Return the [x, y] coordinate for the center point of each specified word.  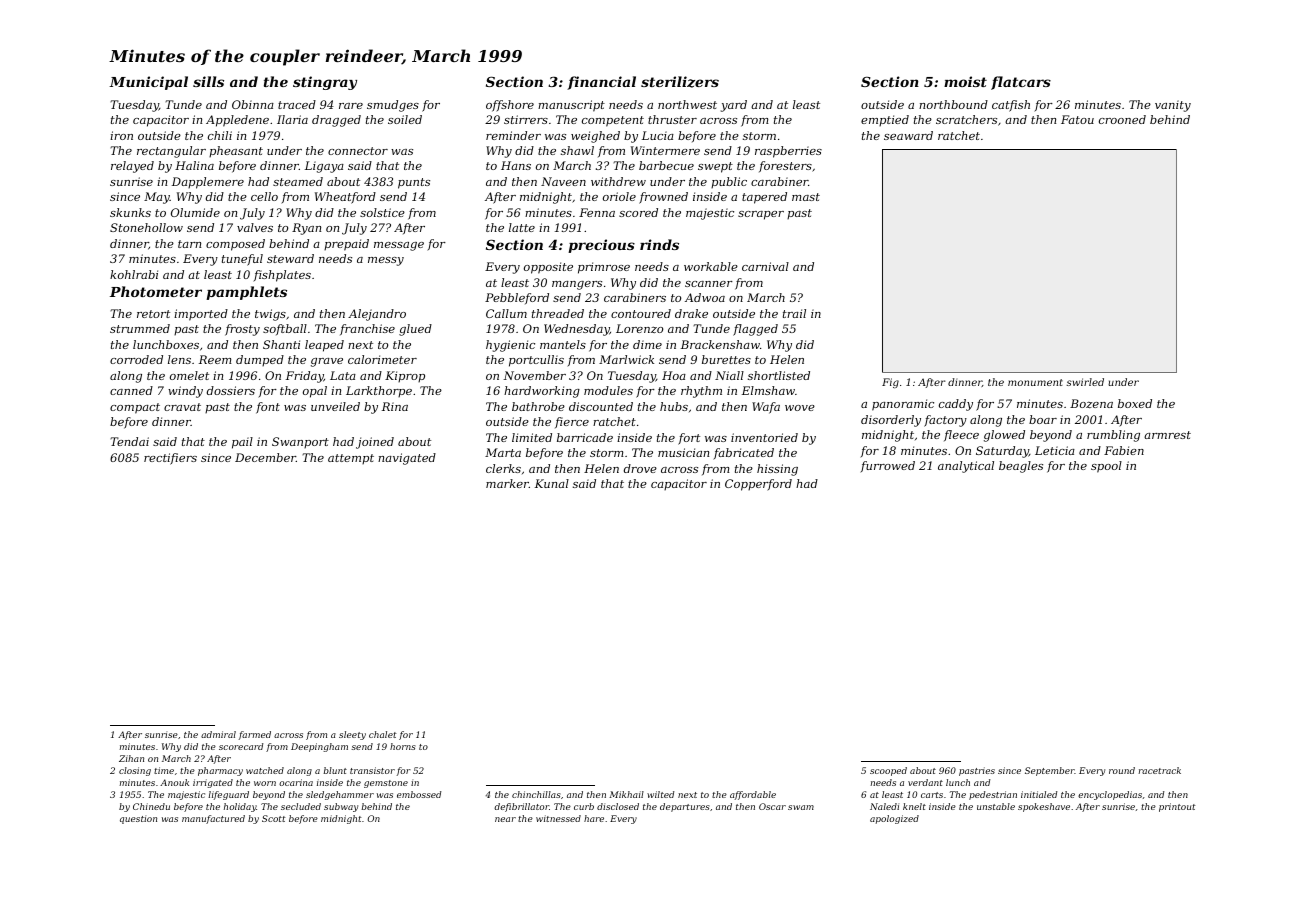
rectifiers [170, 459]
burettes [726, 359]
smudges [393, 106]
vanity [1173, 106]
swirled [1085, 382]
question [138, 819]
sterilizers [680, 82]
